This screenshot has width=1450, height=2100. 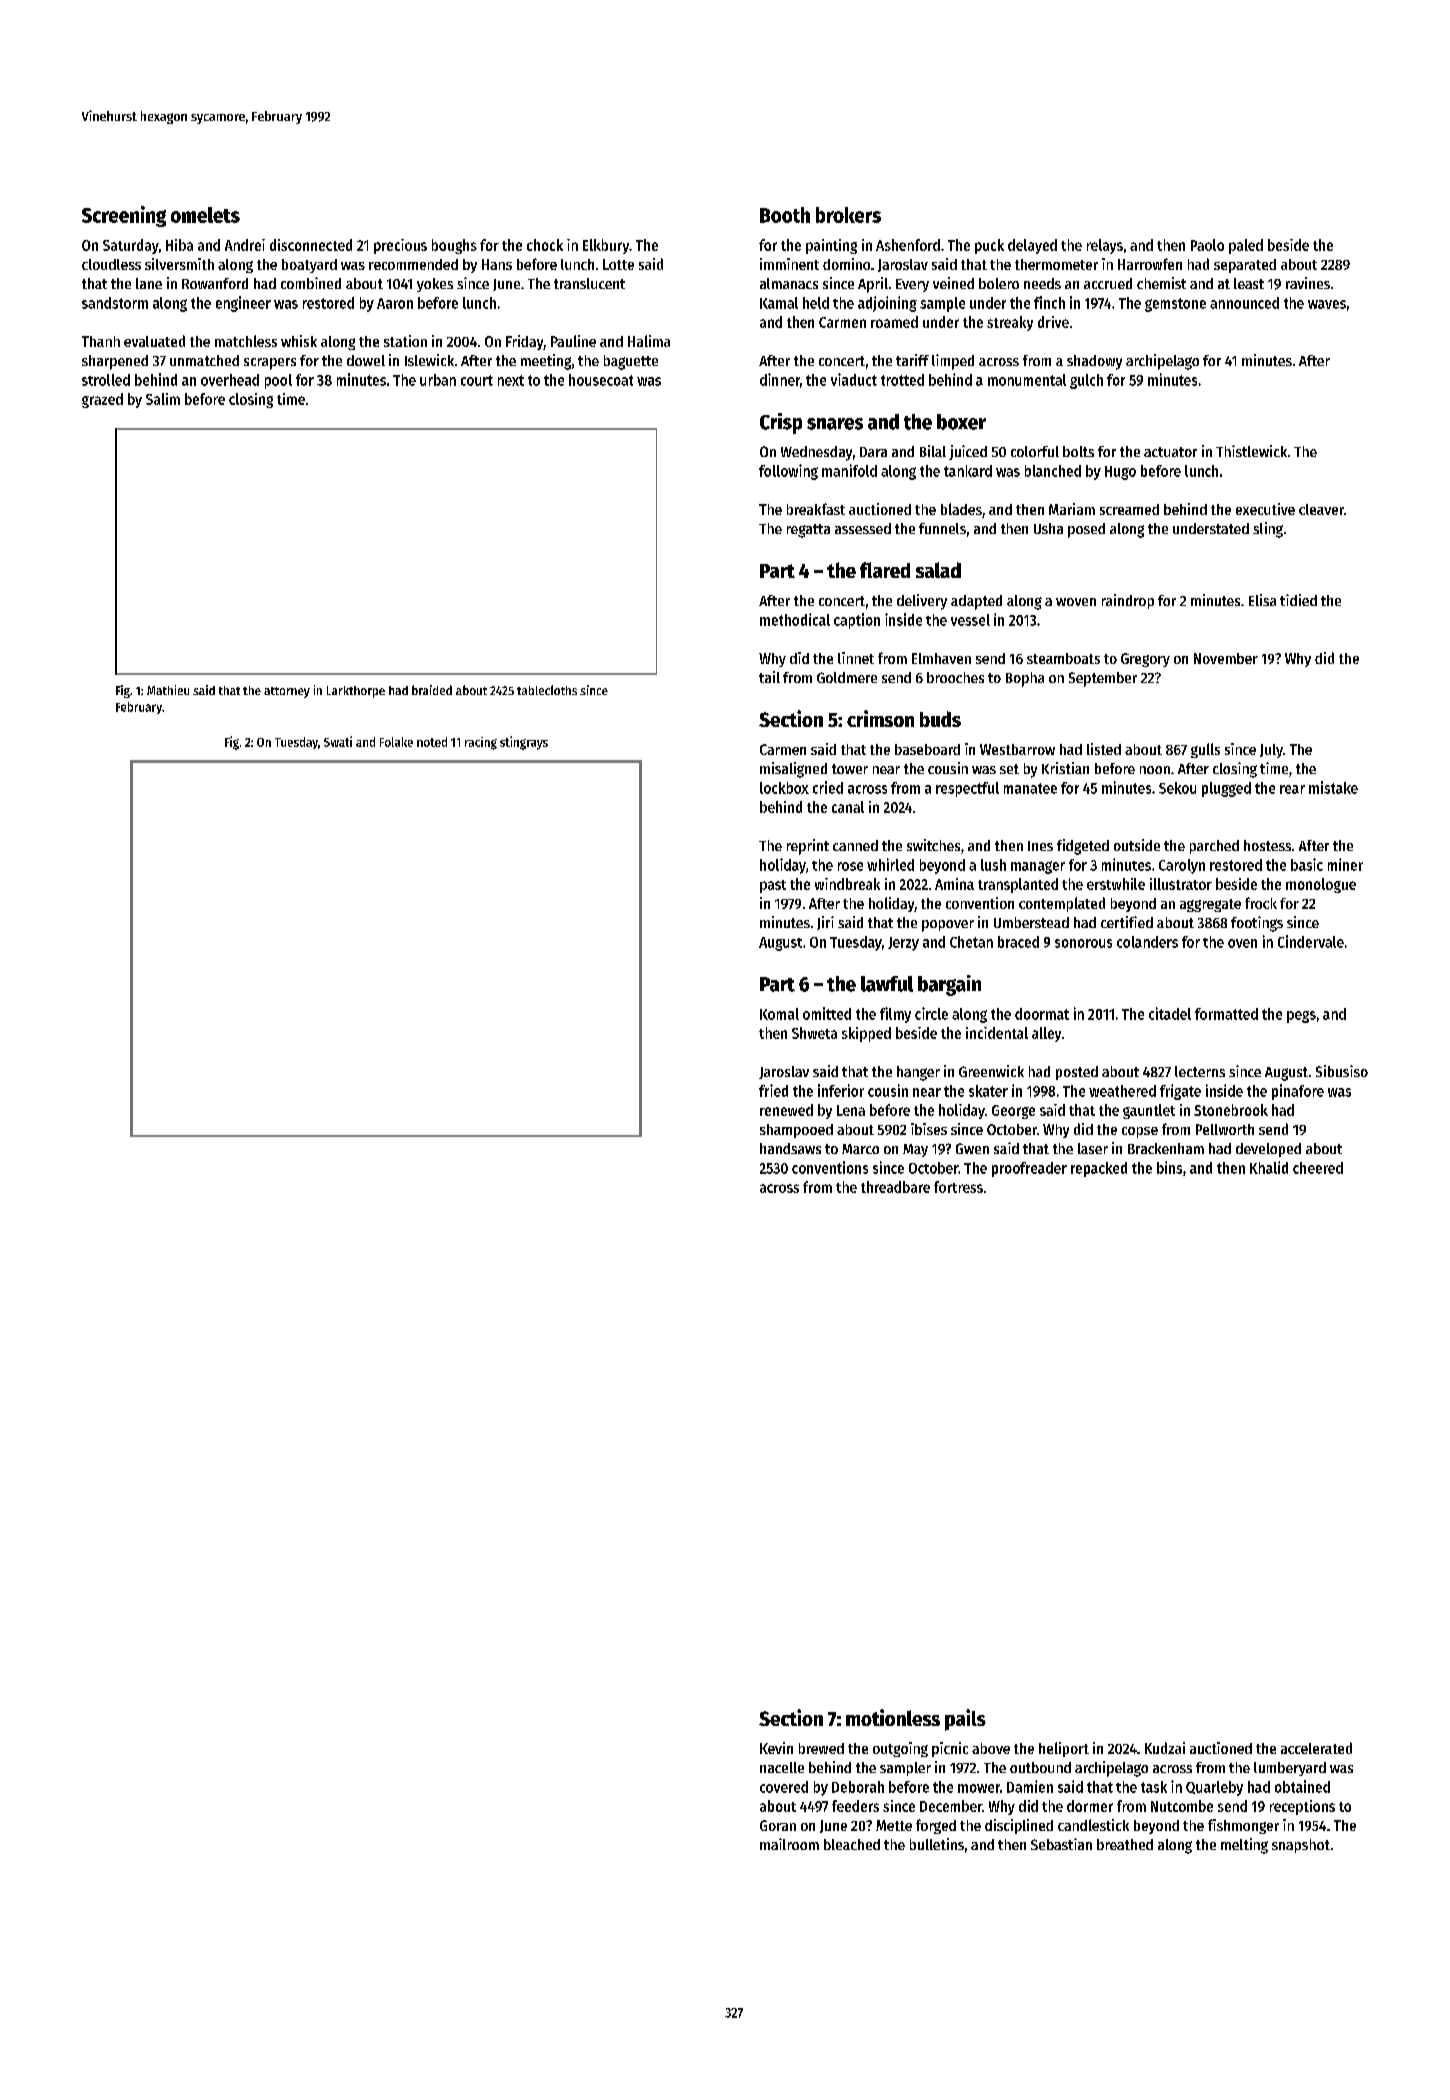 I want to click on inferior, so click(x=841, y=1090).
